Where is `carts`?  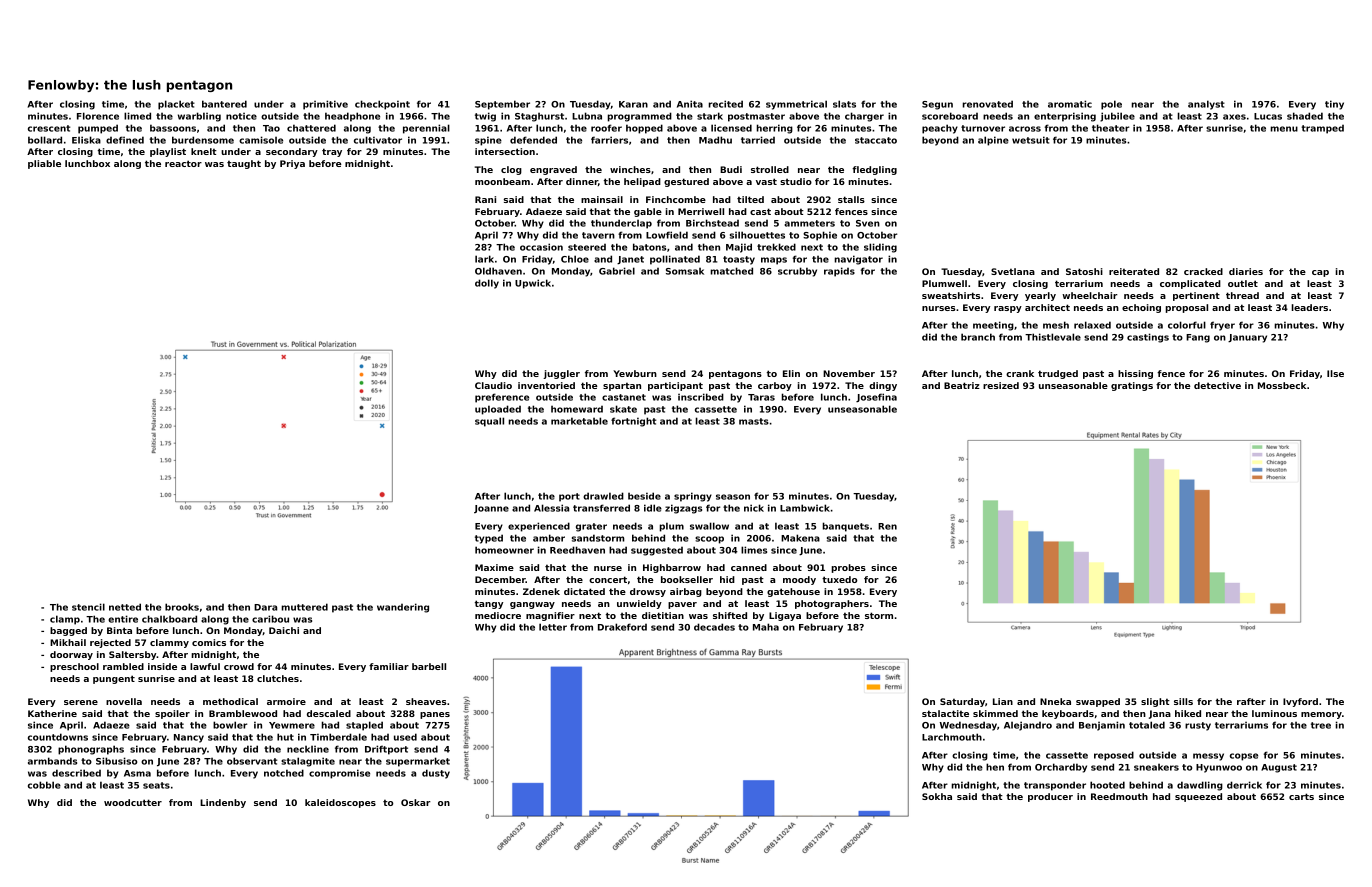
carts is located at coordinates (1301, 796).
